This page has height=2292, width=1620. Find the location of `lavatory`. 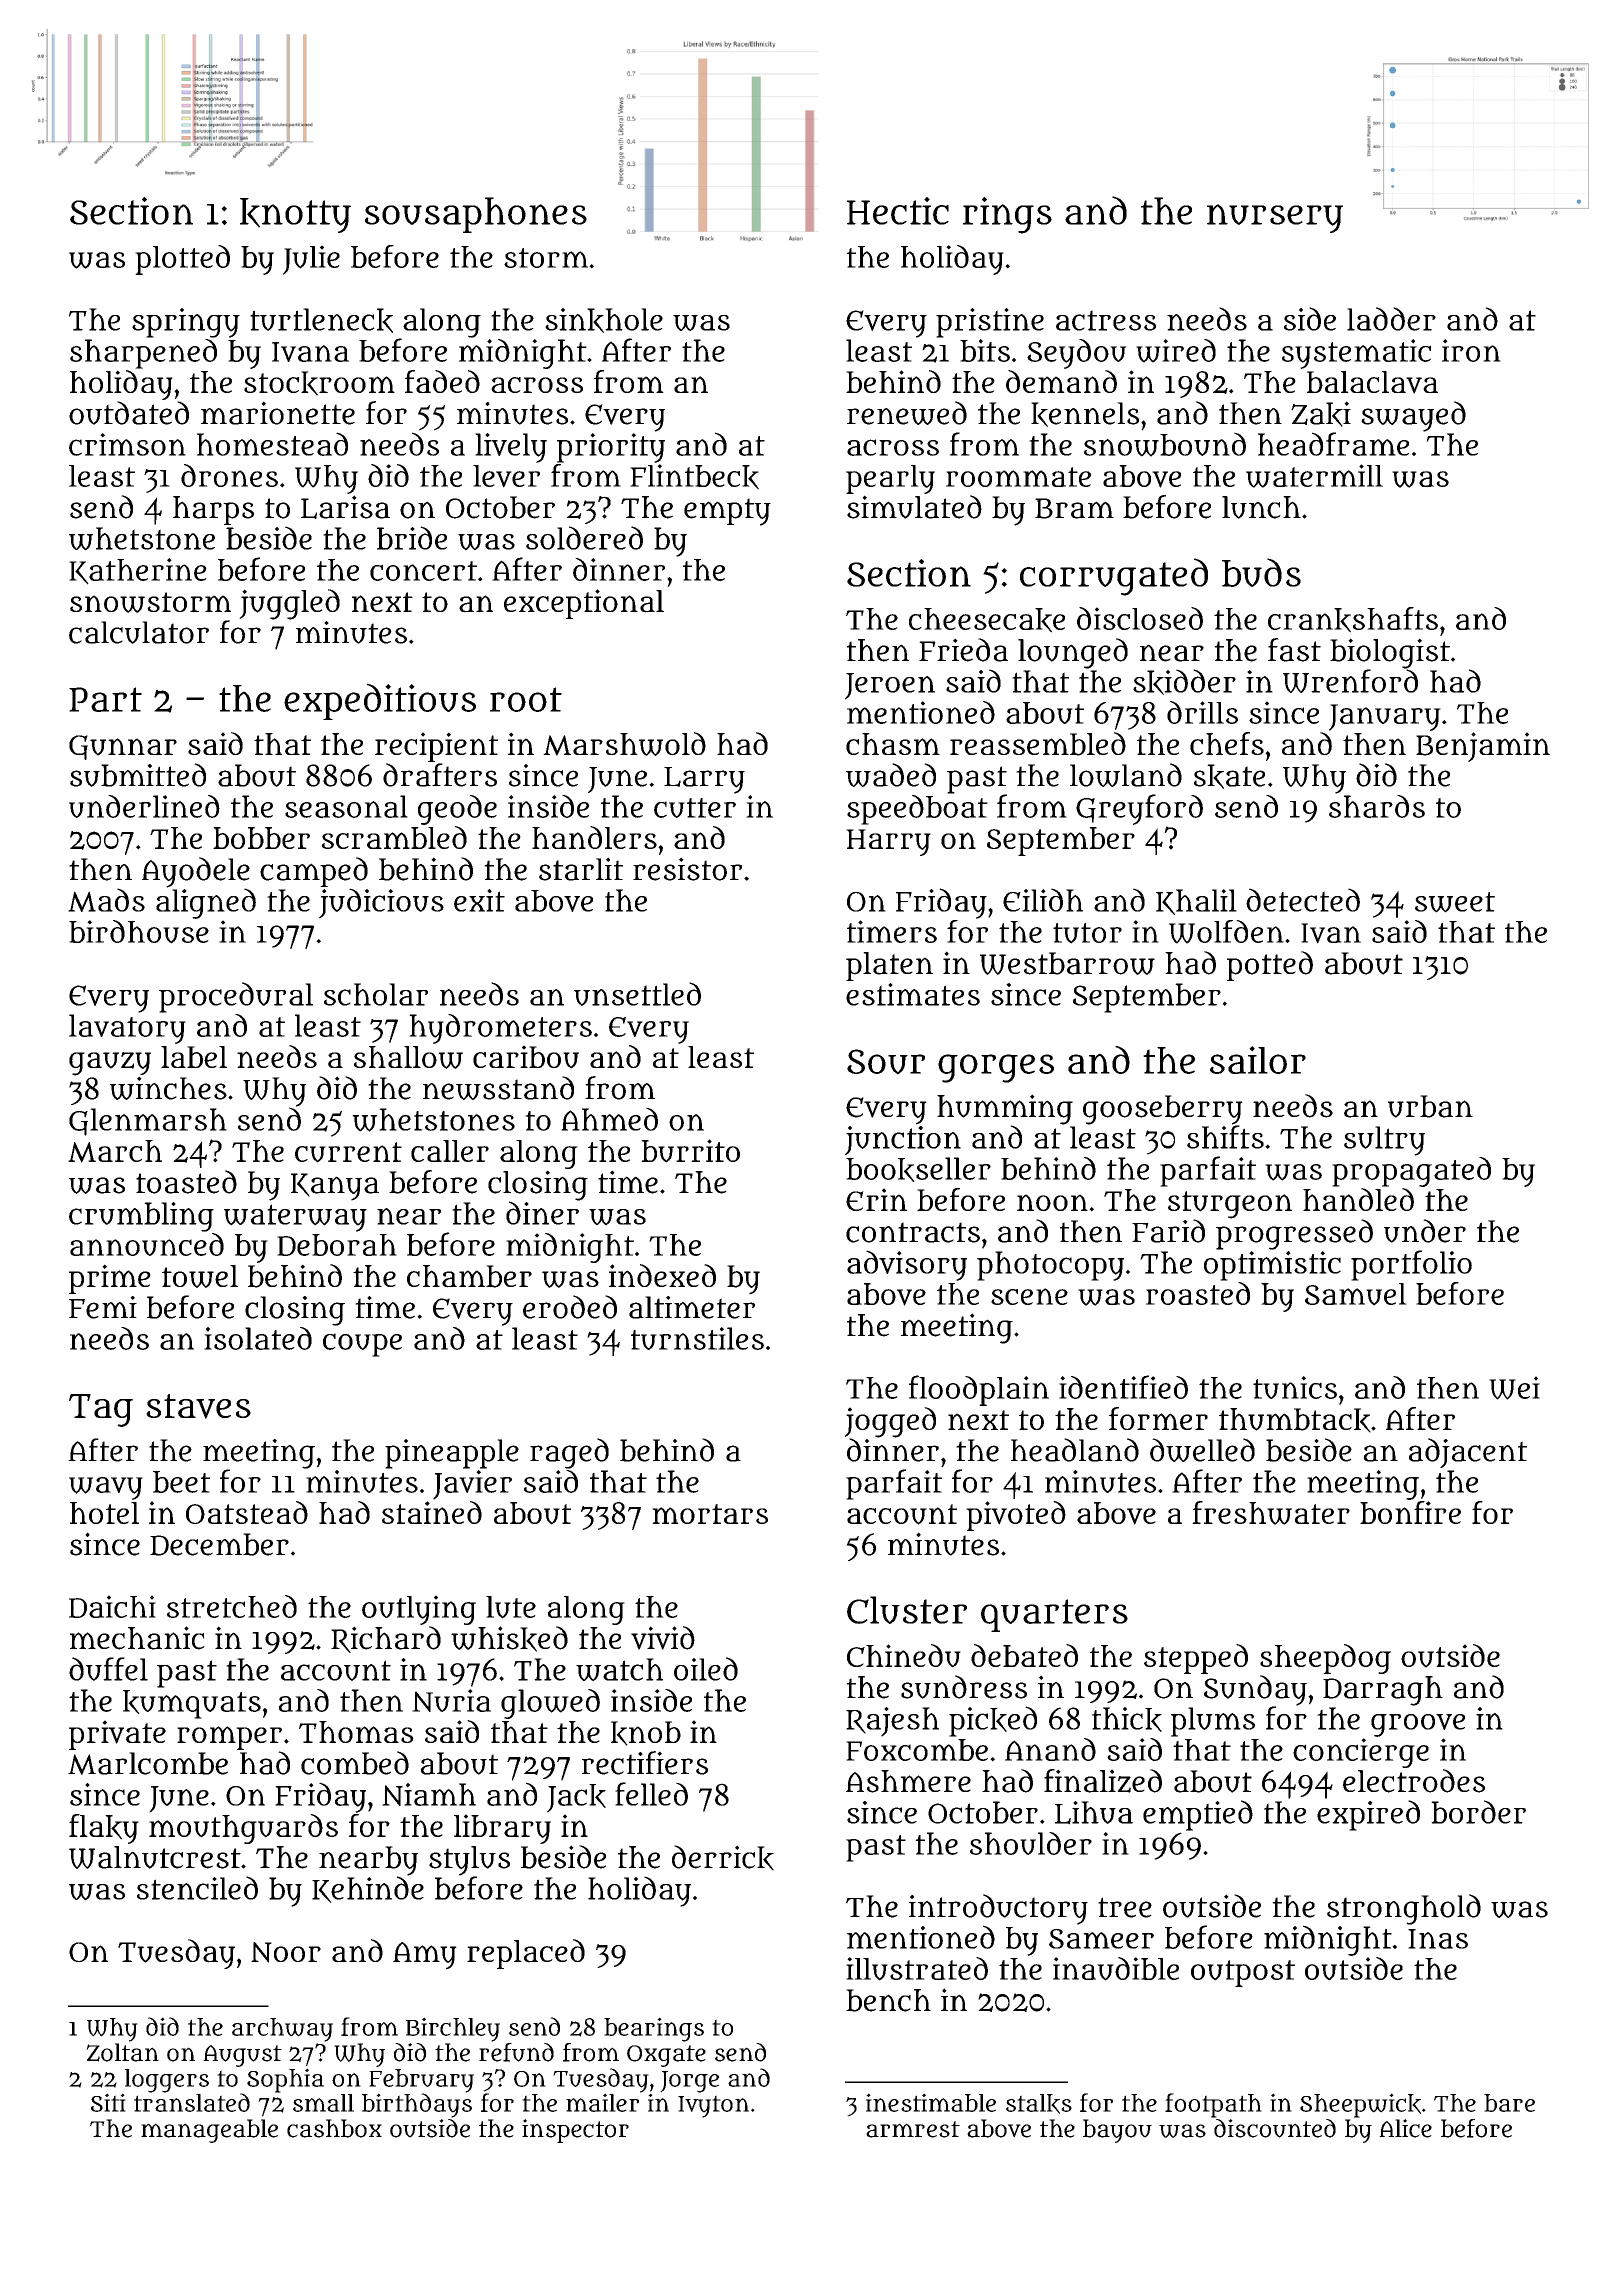

lavatory is located at coordinates (127, 1029).
